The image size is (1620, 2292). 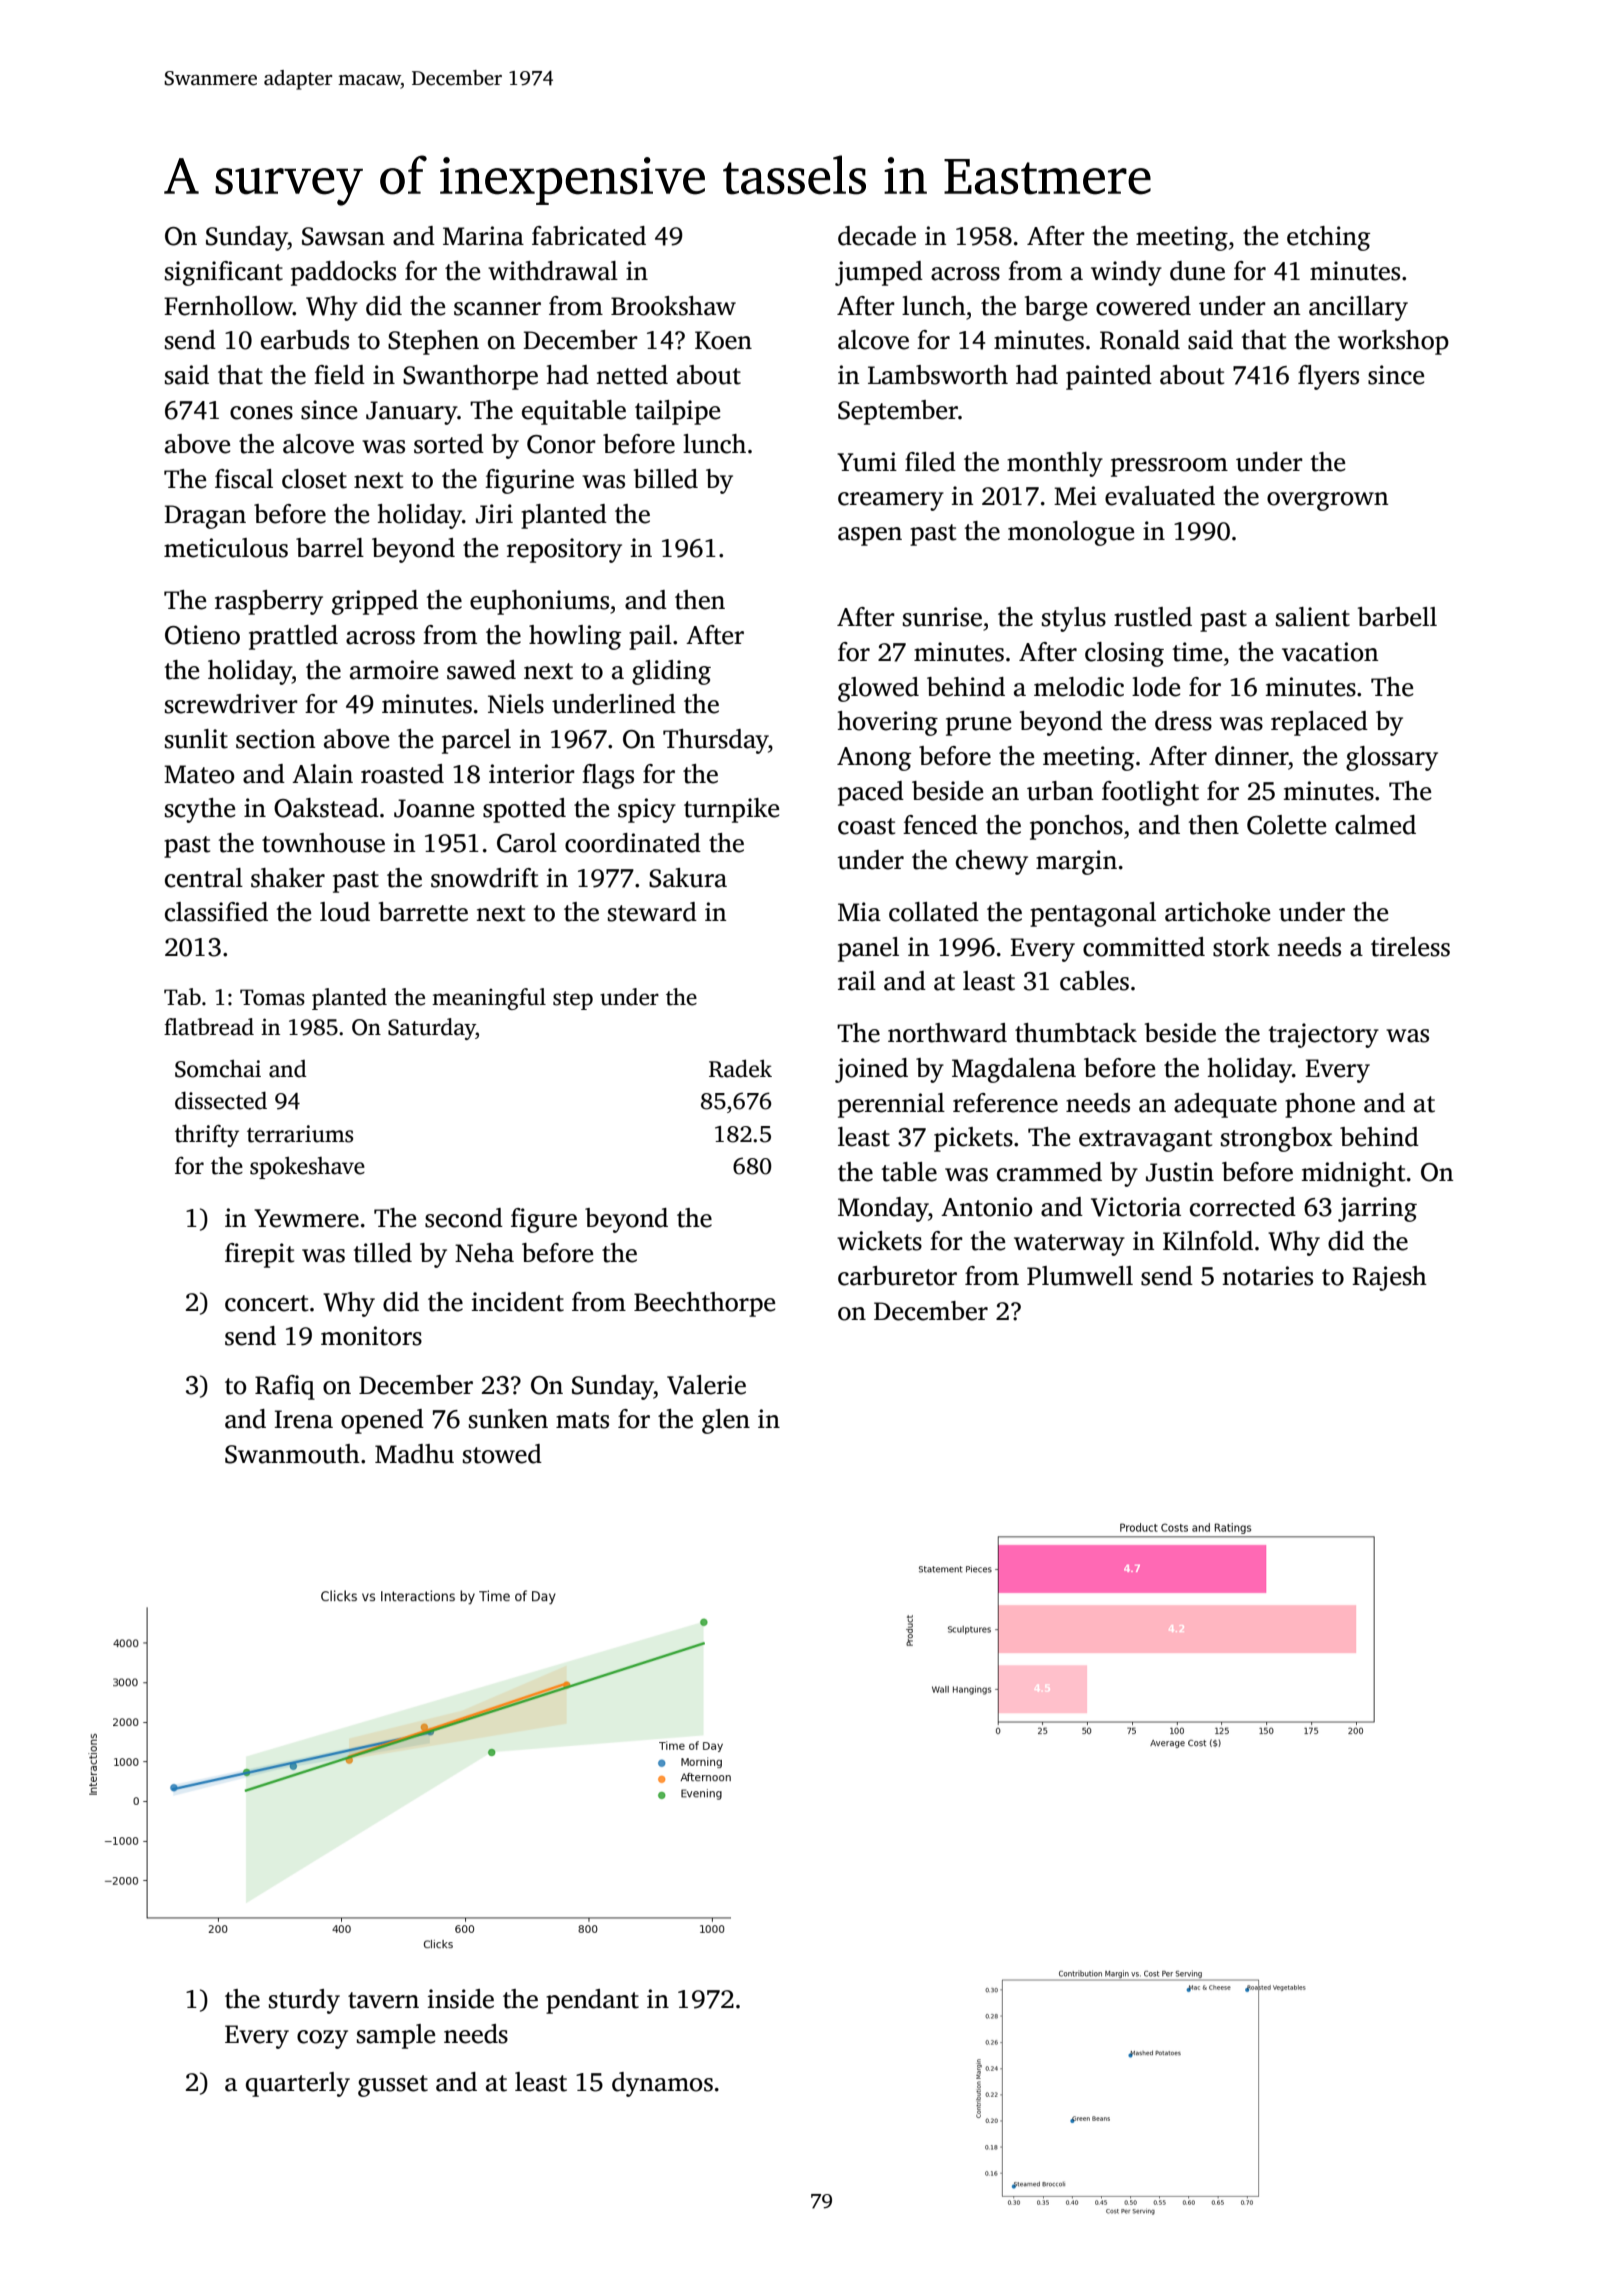 I want to click on etching, so click(x=1328, y=238).
